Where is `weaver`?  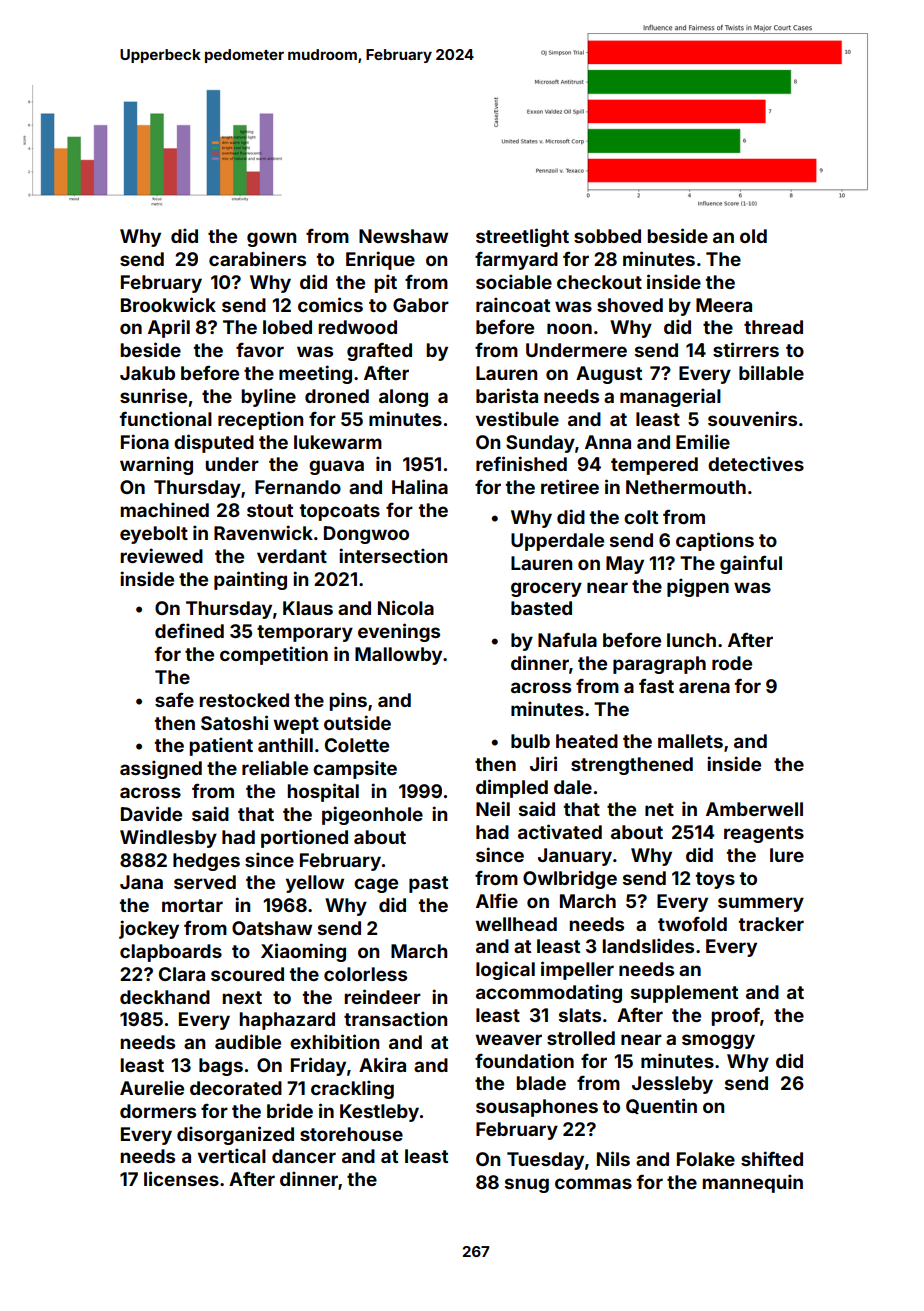
weaver is located at coordinates (508, 1039).
